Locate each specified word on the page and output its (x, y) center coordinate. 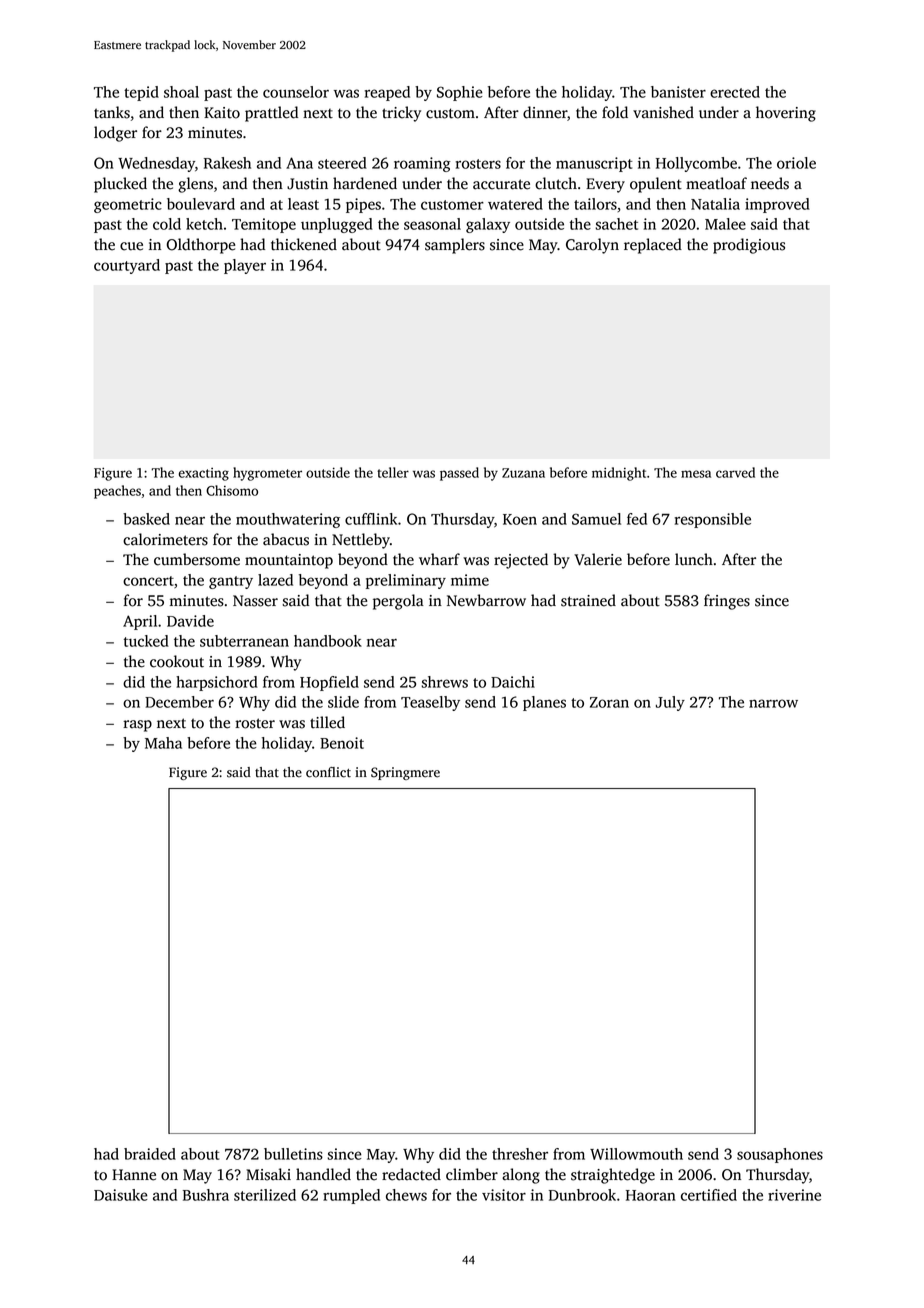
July (670, 703)
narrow (773, 703)
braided (150, 1154)
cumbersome (197, 559)
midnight (619, 474)
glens (195, 185)
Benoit (342, 743)
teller (393, 472)
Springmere (405, 773)
